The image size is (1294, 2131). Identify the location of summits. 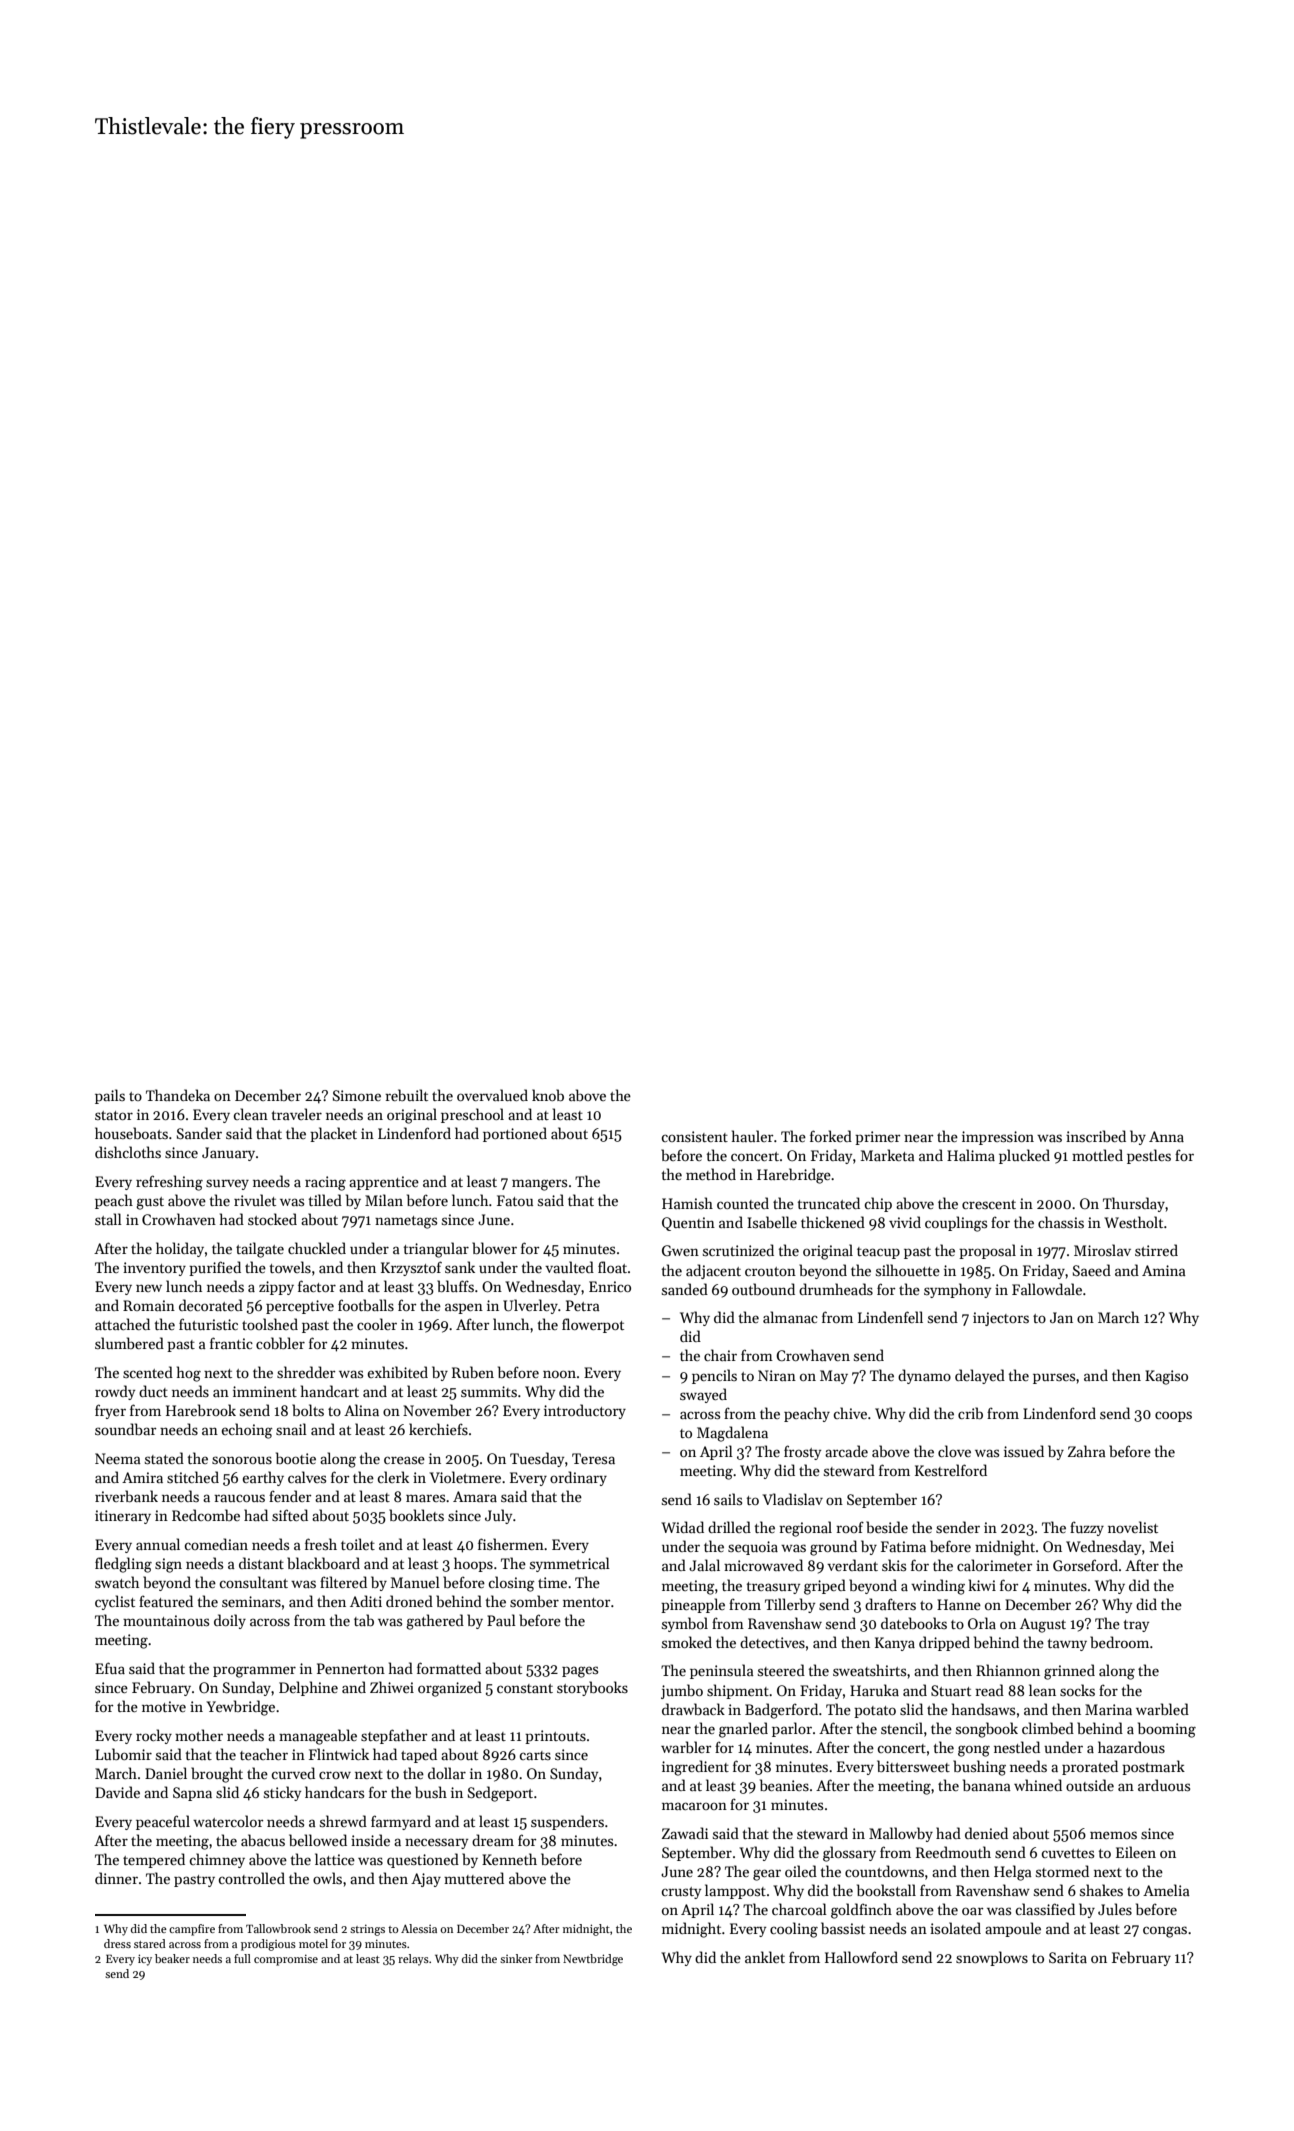
(489, 1391).
